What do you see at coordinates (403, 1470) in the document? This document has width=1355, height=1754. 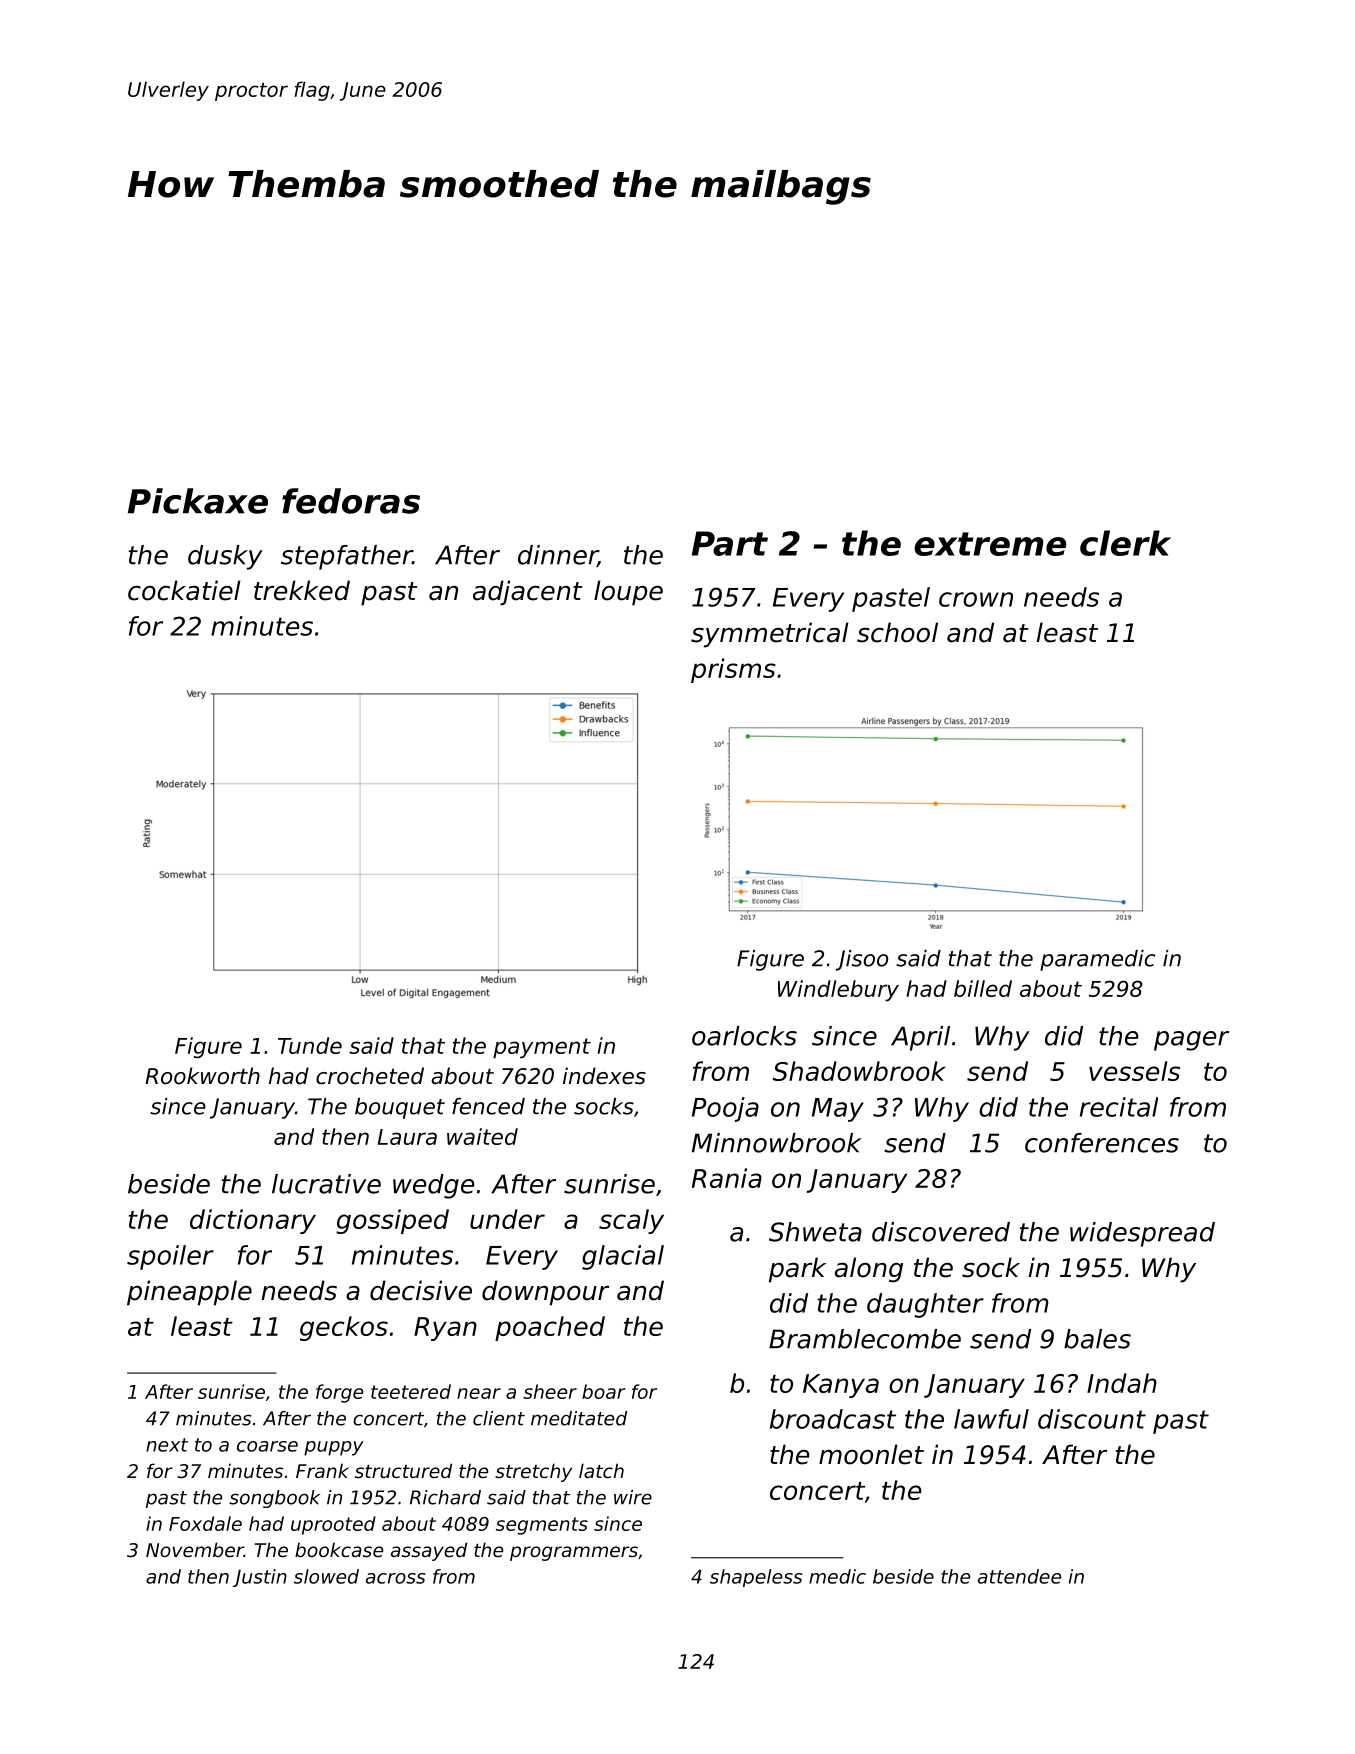 I see `structured` at bounding box center [403, 1470].
